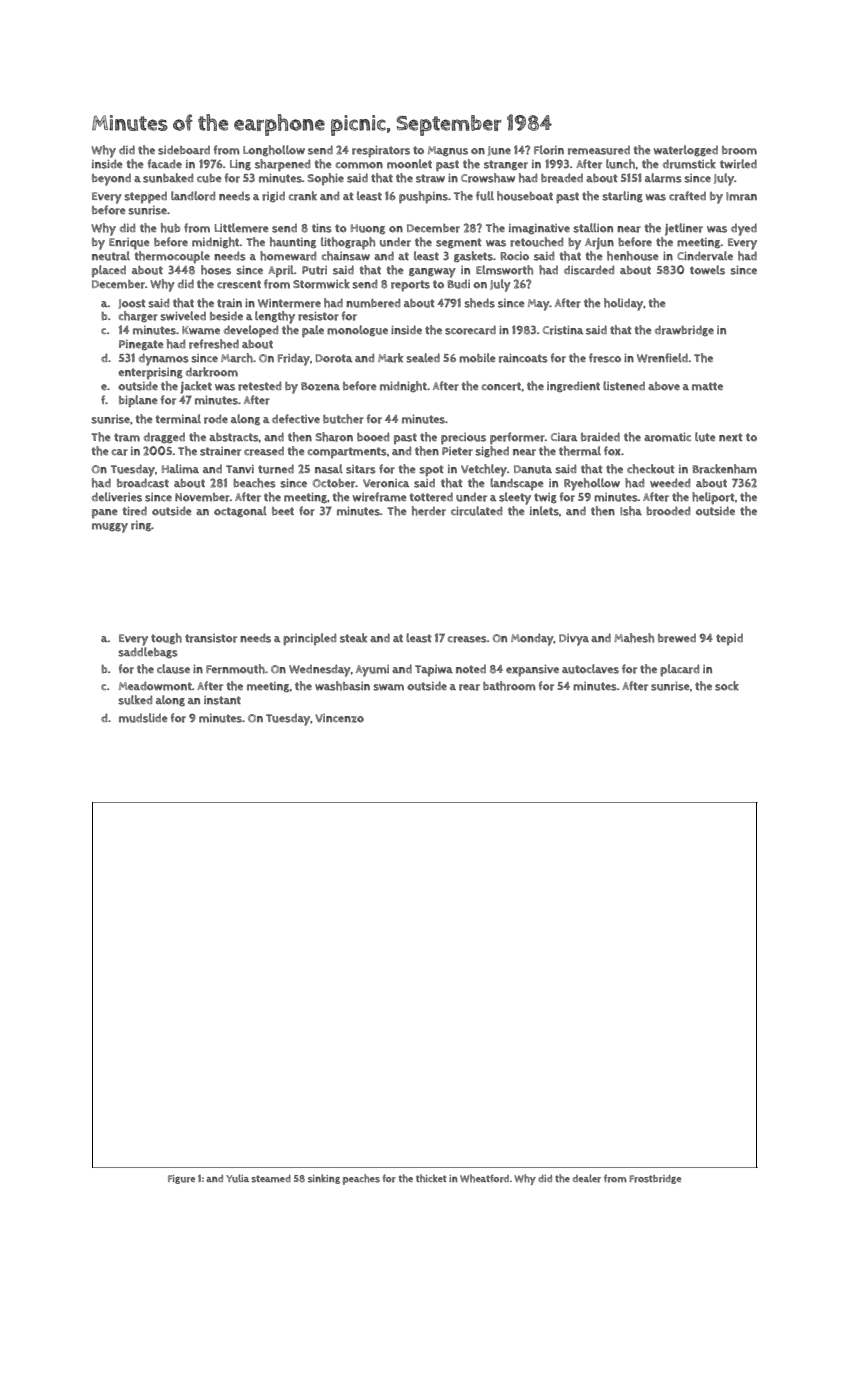 Image resolution: width=849 pixels, height=1400 pixels. Describe the element at coordinates (237, 1178) in the screenshot. I see `Yulia` at that location.
